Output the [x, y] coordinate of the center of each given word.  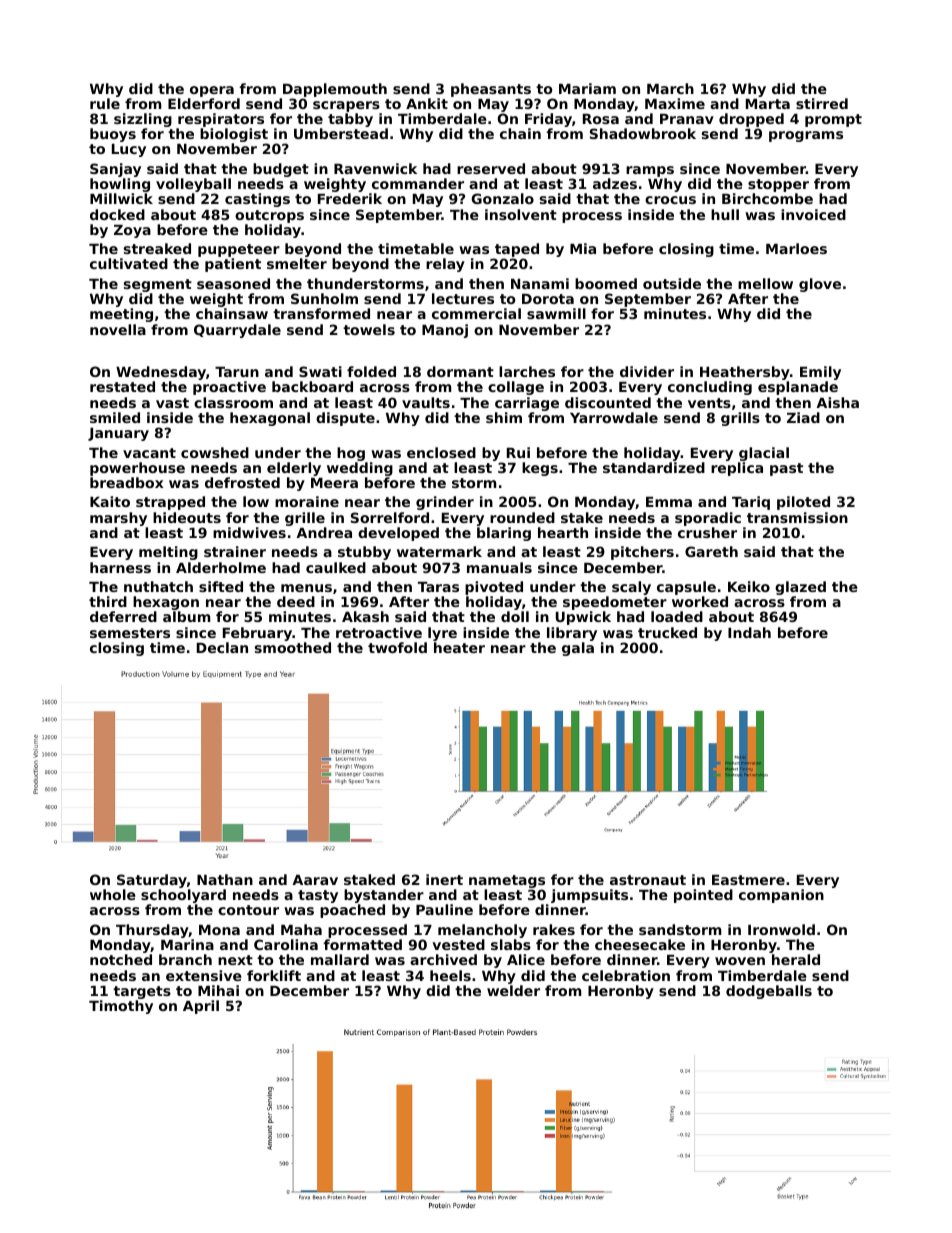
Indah [749, 632]
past [786, 469]
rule [105, 103]
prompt [833, 120]
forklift [274, 975]
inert [444, 879]
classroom [233, 402]
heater [459, 647]
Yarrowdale [614, 417]
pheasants [491, 90]
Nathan [225, 879]
